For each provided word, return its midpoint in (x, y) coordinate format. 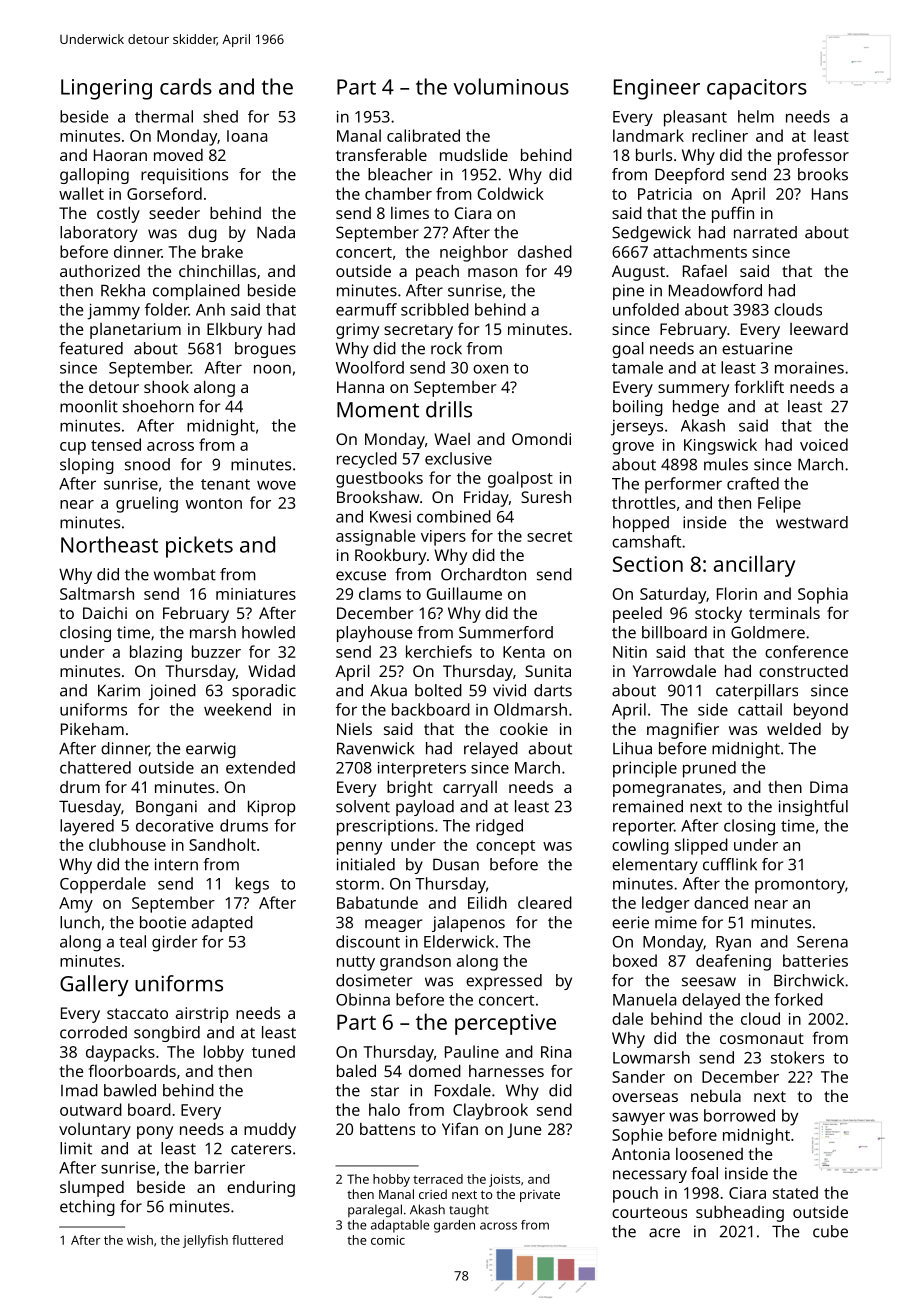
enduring (261, 1188)
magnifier (683, 730)
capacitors (757, 89)
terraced (438, 1179)
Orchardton (483, 574)
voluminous (511, 86)
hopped (641, 524)
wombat (185, 574)
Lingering (106, 89)
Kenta (524, 652)
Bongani (166, 808)
